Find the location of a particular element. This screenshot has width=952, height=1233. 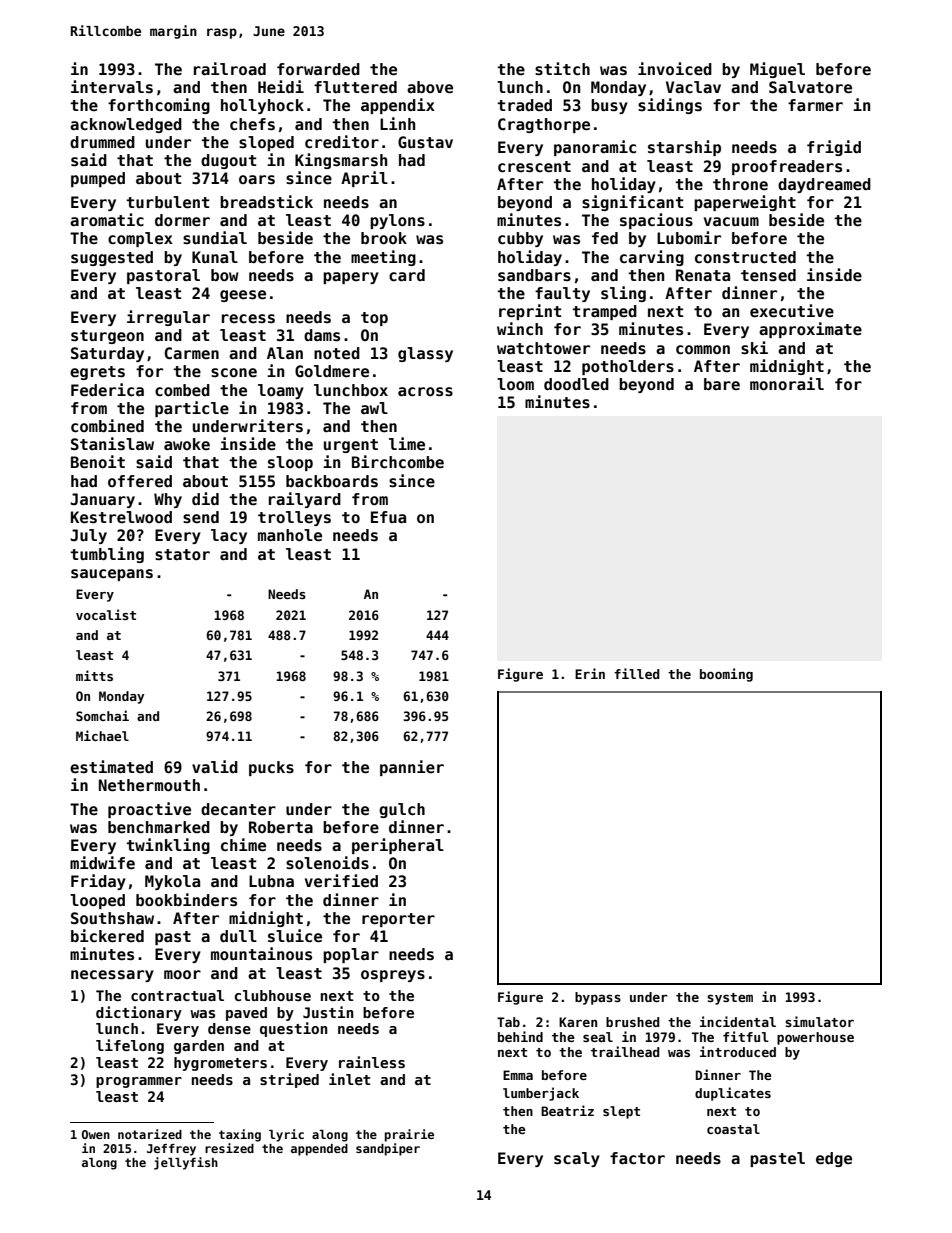

monorail is located at coordinates (787, 383).
